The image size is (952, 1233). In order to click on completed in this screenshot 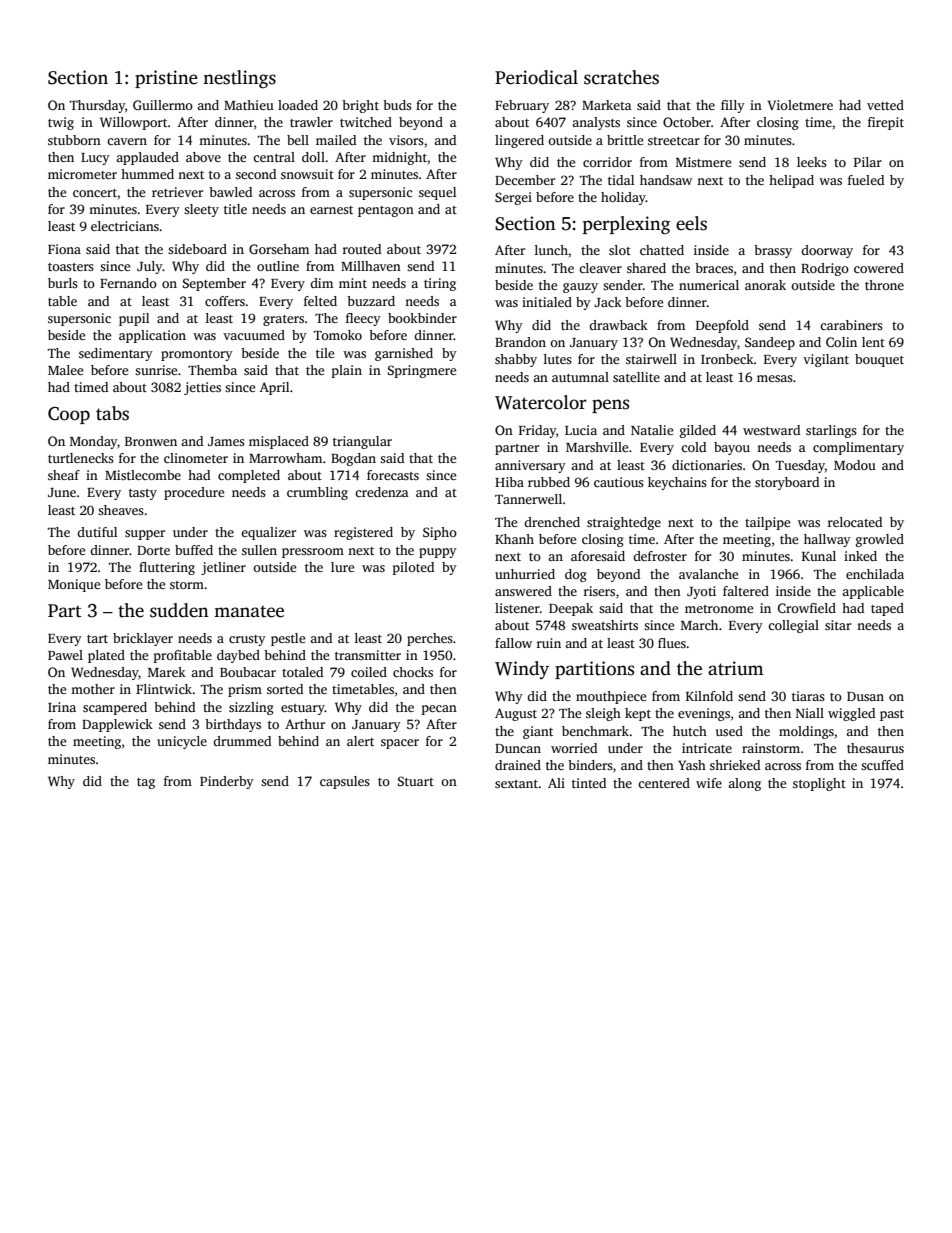, I will do `click(249, 476)`.
